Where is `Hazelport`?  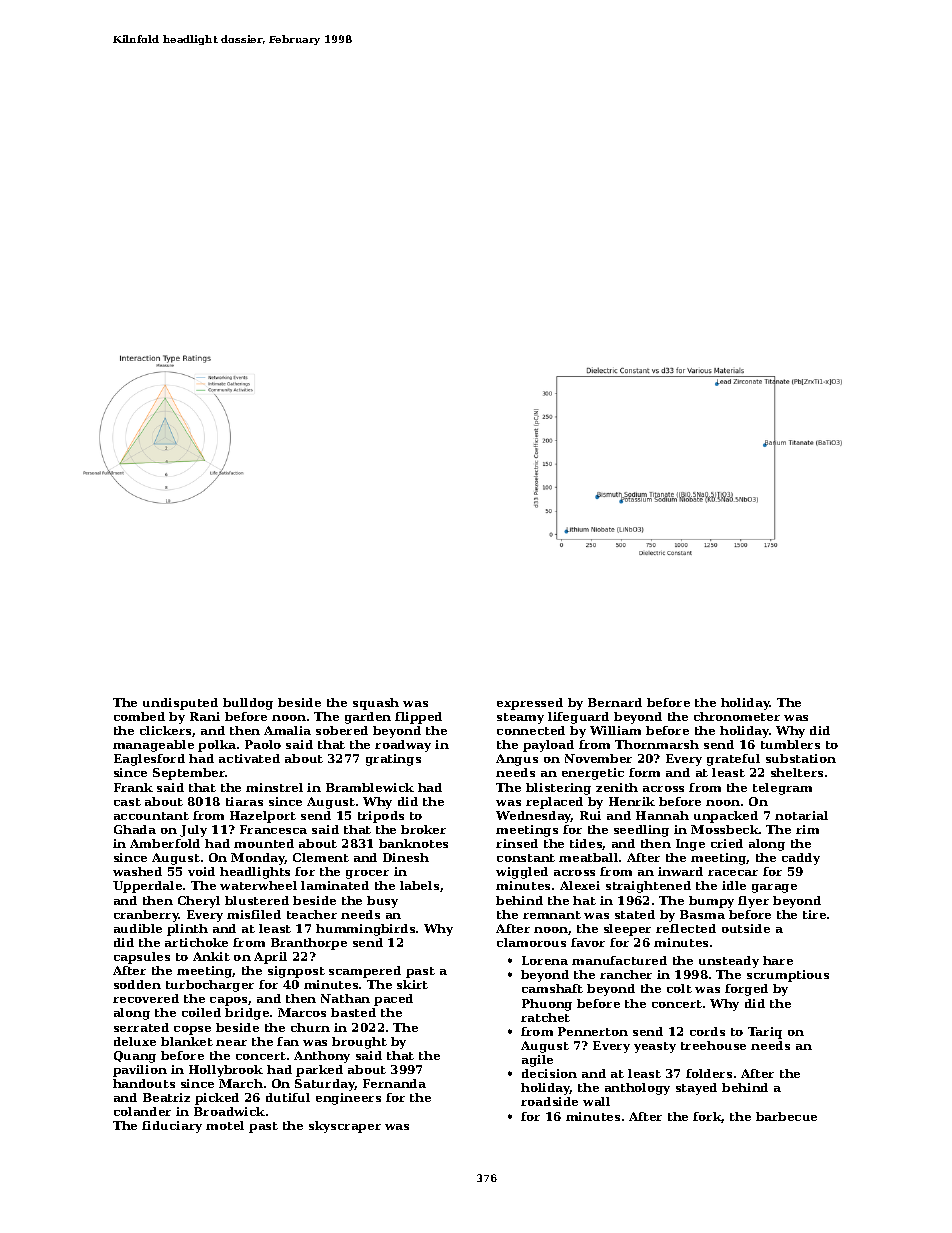 Hazelport is located at coordinates (263, 817).
